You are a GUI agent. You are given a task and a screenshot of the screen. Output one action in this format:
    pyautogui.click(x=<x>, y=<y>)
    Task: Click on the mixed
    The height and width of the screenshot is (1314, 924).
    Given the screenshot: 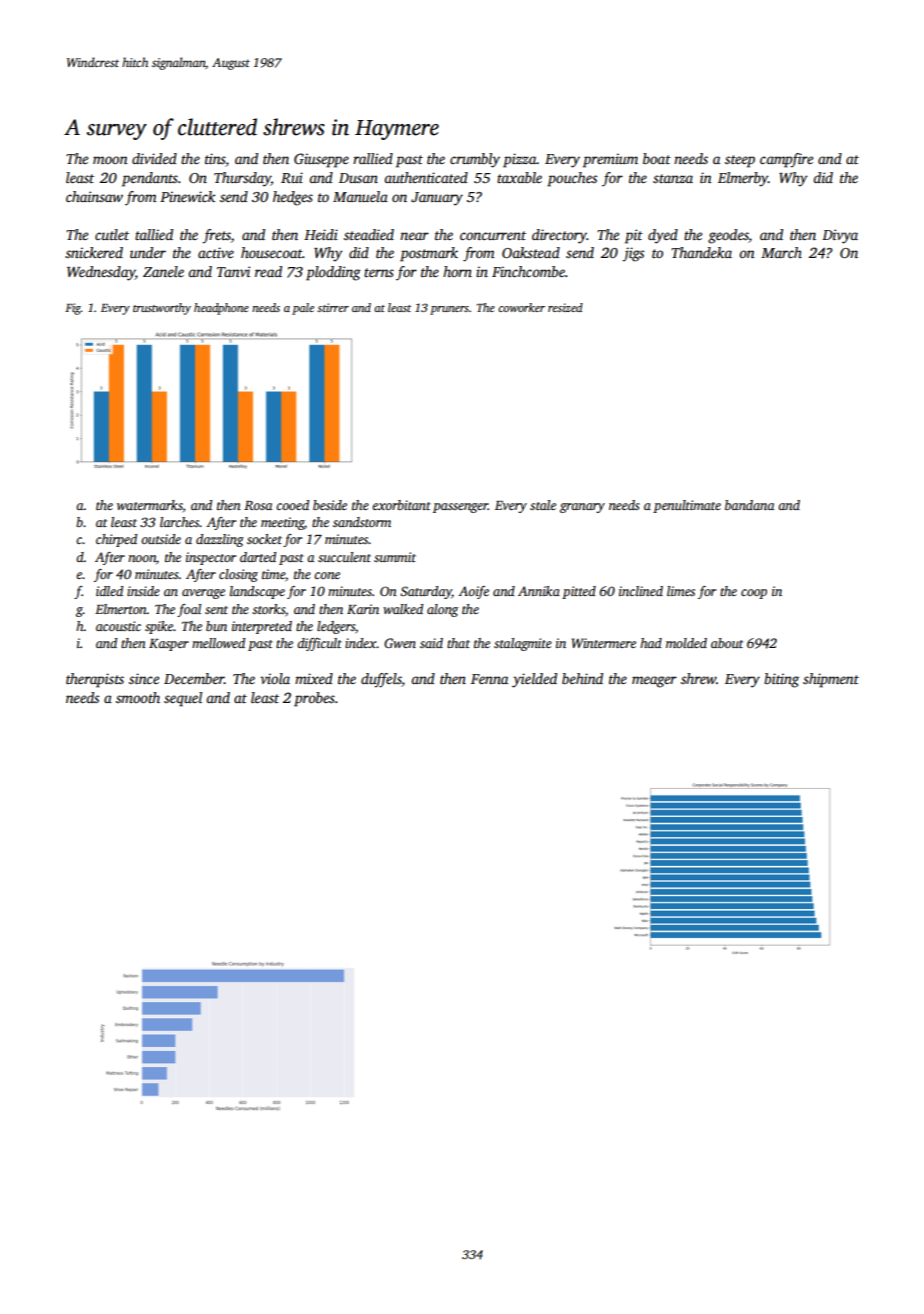 What is the action you would take?
    pyautogui.click(x=314, y=678)
